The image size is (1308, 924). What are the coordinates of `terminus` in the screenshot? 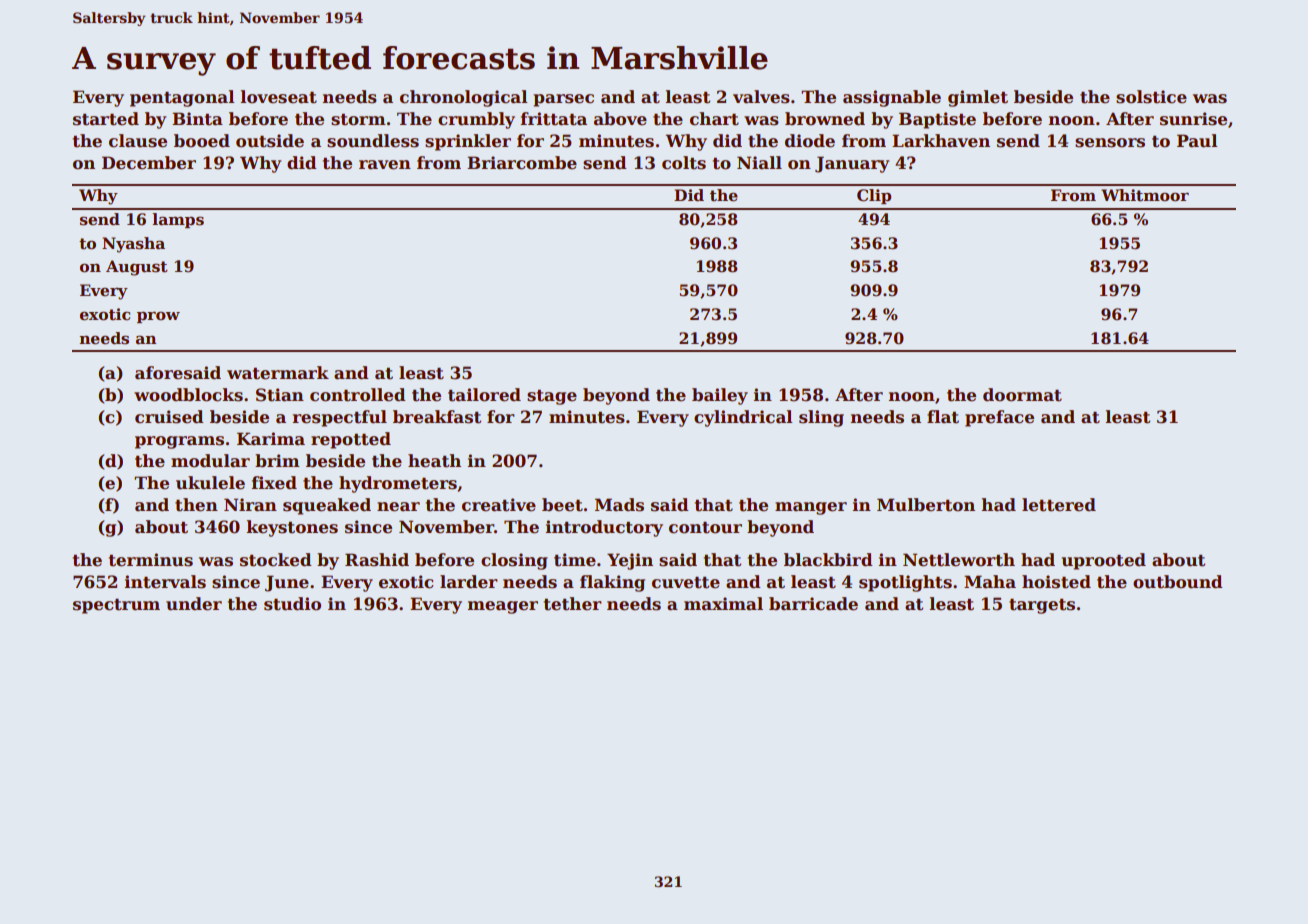 It's located at (150, 560).
